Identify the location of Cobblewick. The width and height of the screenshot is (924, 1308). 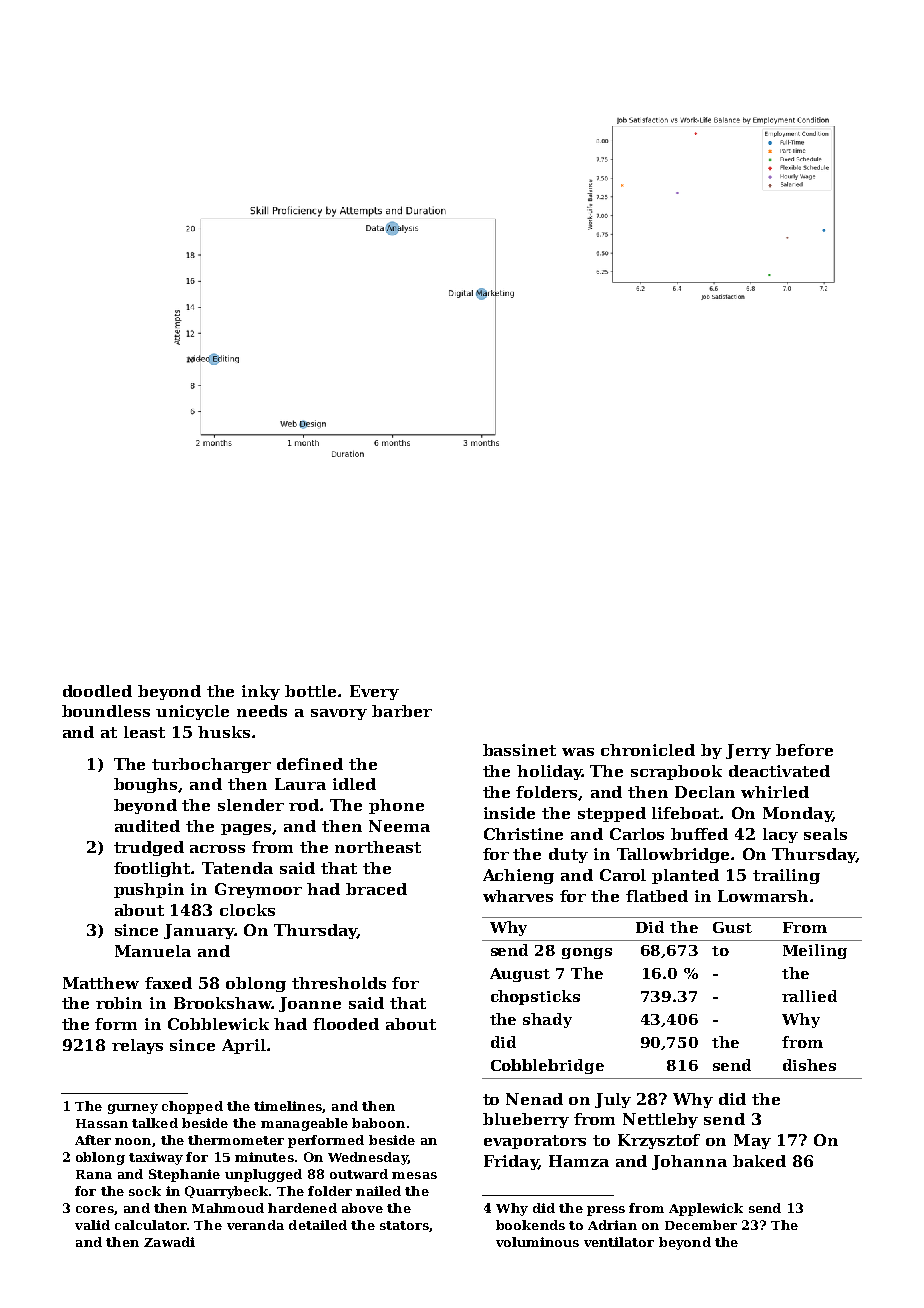
(218, 1024).
